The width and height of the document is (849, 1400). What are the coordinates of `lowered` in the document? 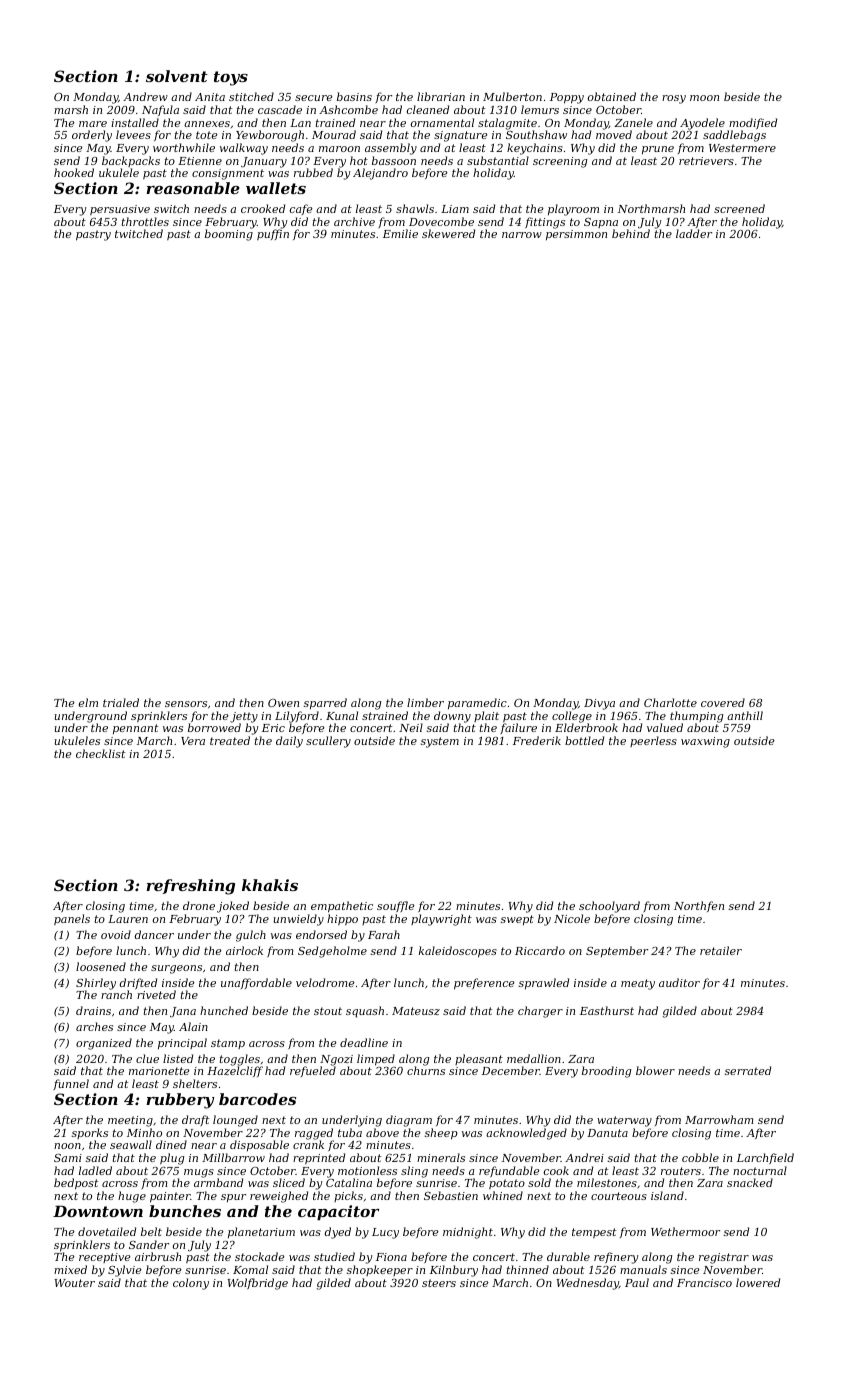 It's located at (758, 1282).
